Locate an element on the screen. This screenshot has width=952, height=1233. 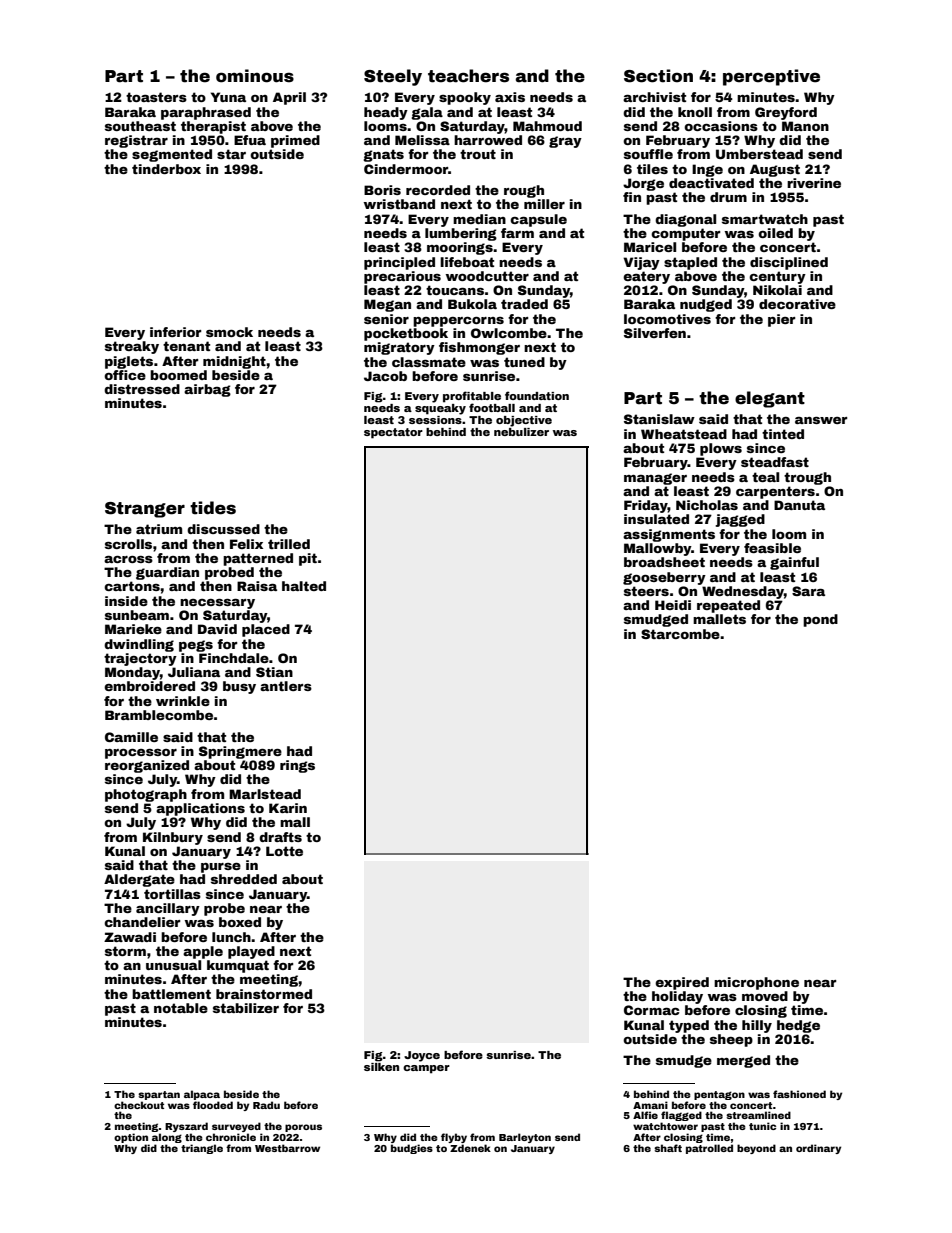
microphone is located at coordinates (756, 983).
